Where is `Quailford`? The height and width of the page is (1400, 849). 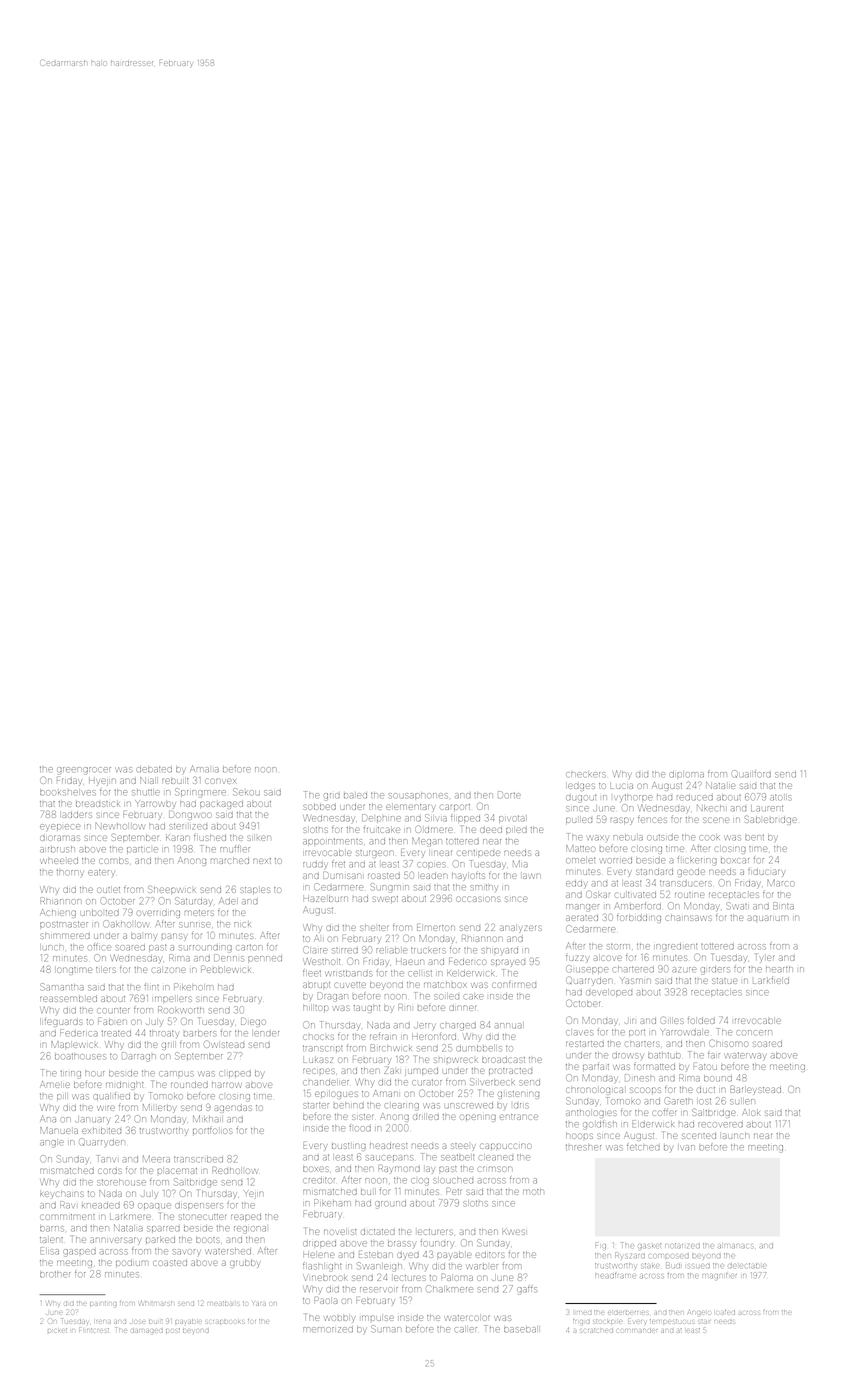 Quailford is located at coordinates (751, 774).
